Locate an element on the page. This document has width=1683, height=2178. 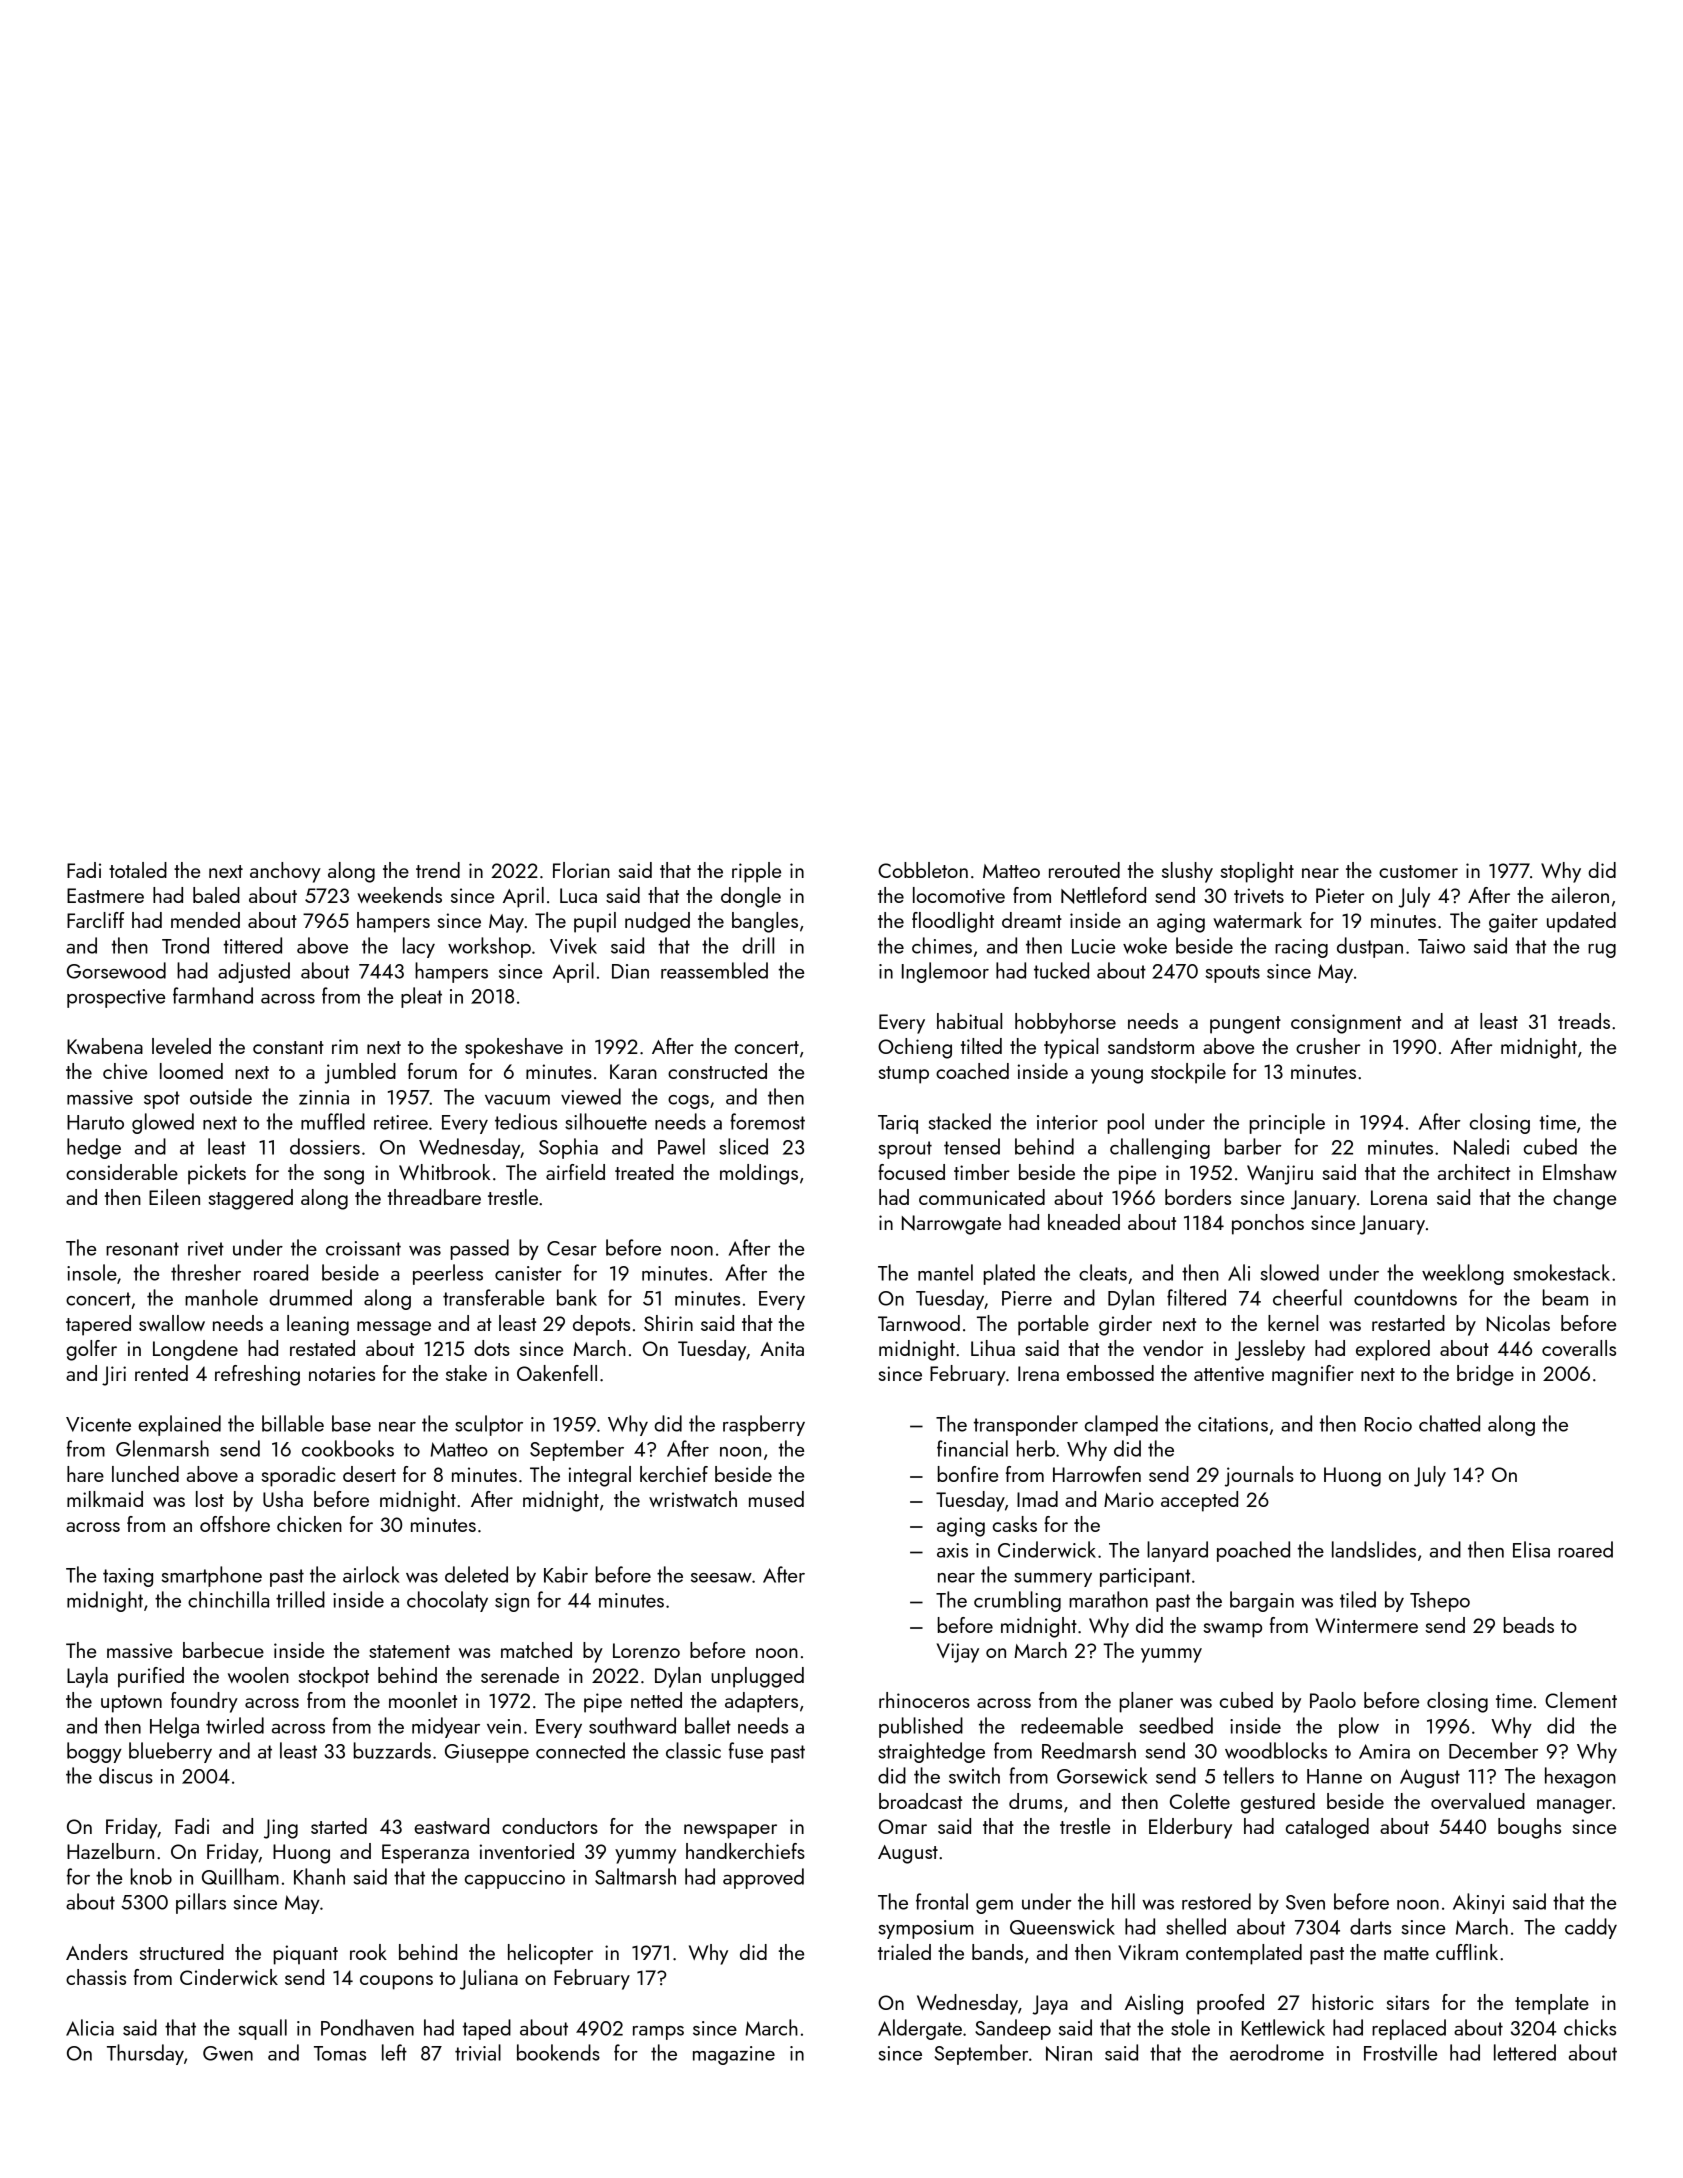
aerodrome is located at coordinates (1277, 2052).
